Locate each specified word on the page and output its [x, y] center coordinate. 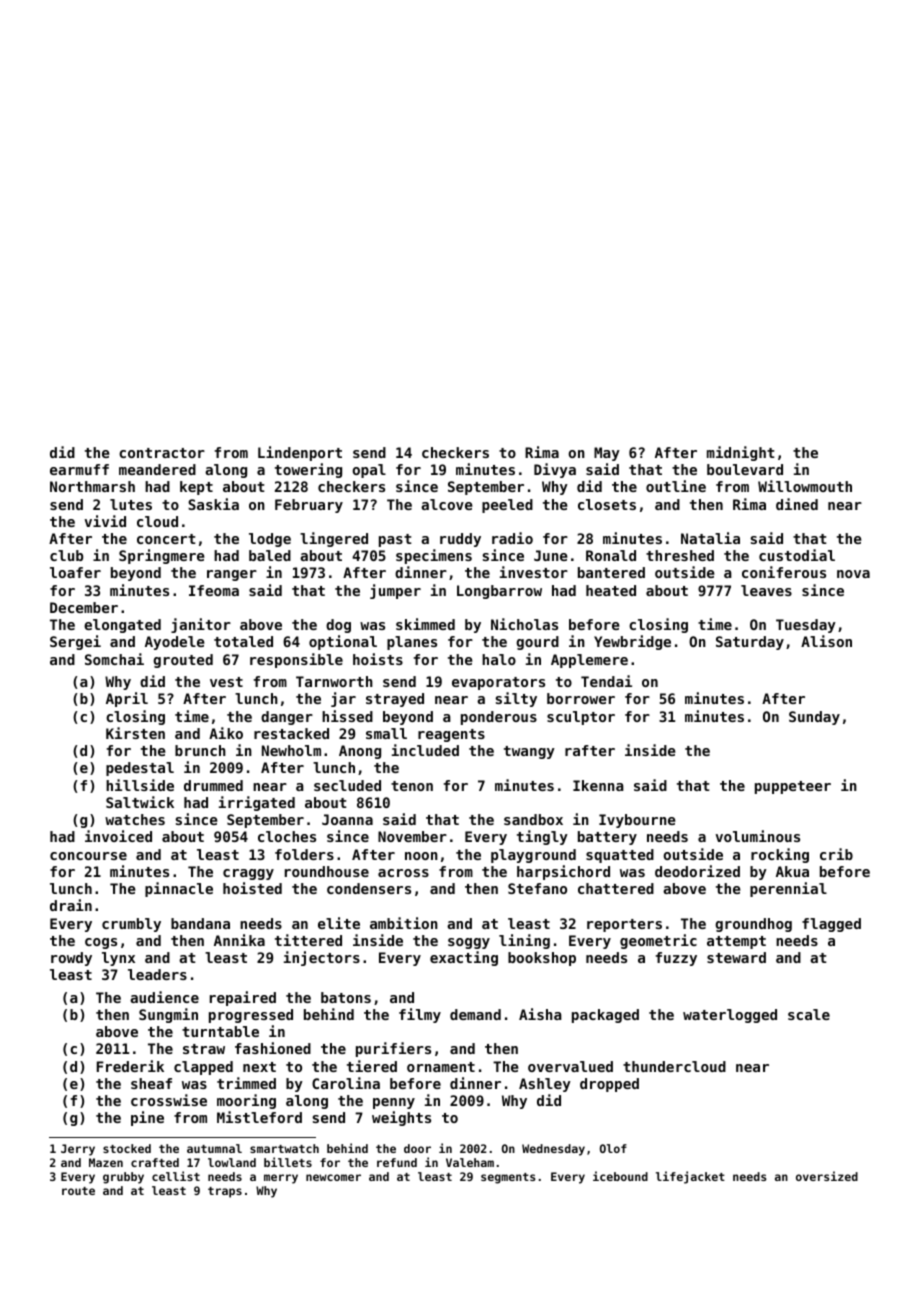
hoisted [252, 888]
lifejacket [690, 1177]
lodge [270, 540]
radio [512, 538]
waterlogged [730, 1016]
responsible [296, 660]
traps [225, 1192]
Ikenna [598, 785]
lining [524, 941]
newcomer [333, 1177]
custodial [797, 555]
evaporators [498, 683]
